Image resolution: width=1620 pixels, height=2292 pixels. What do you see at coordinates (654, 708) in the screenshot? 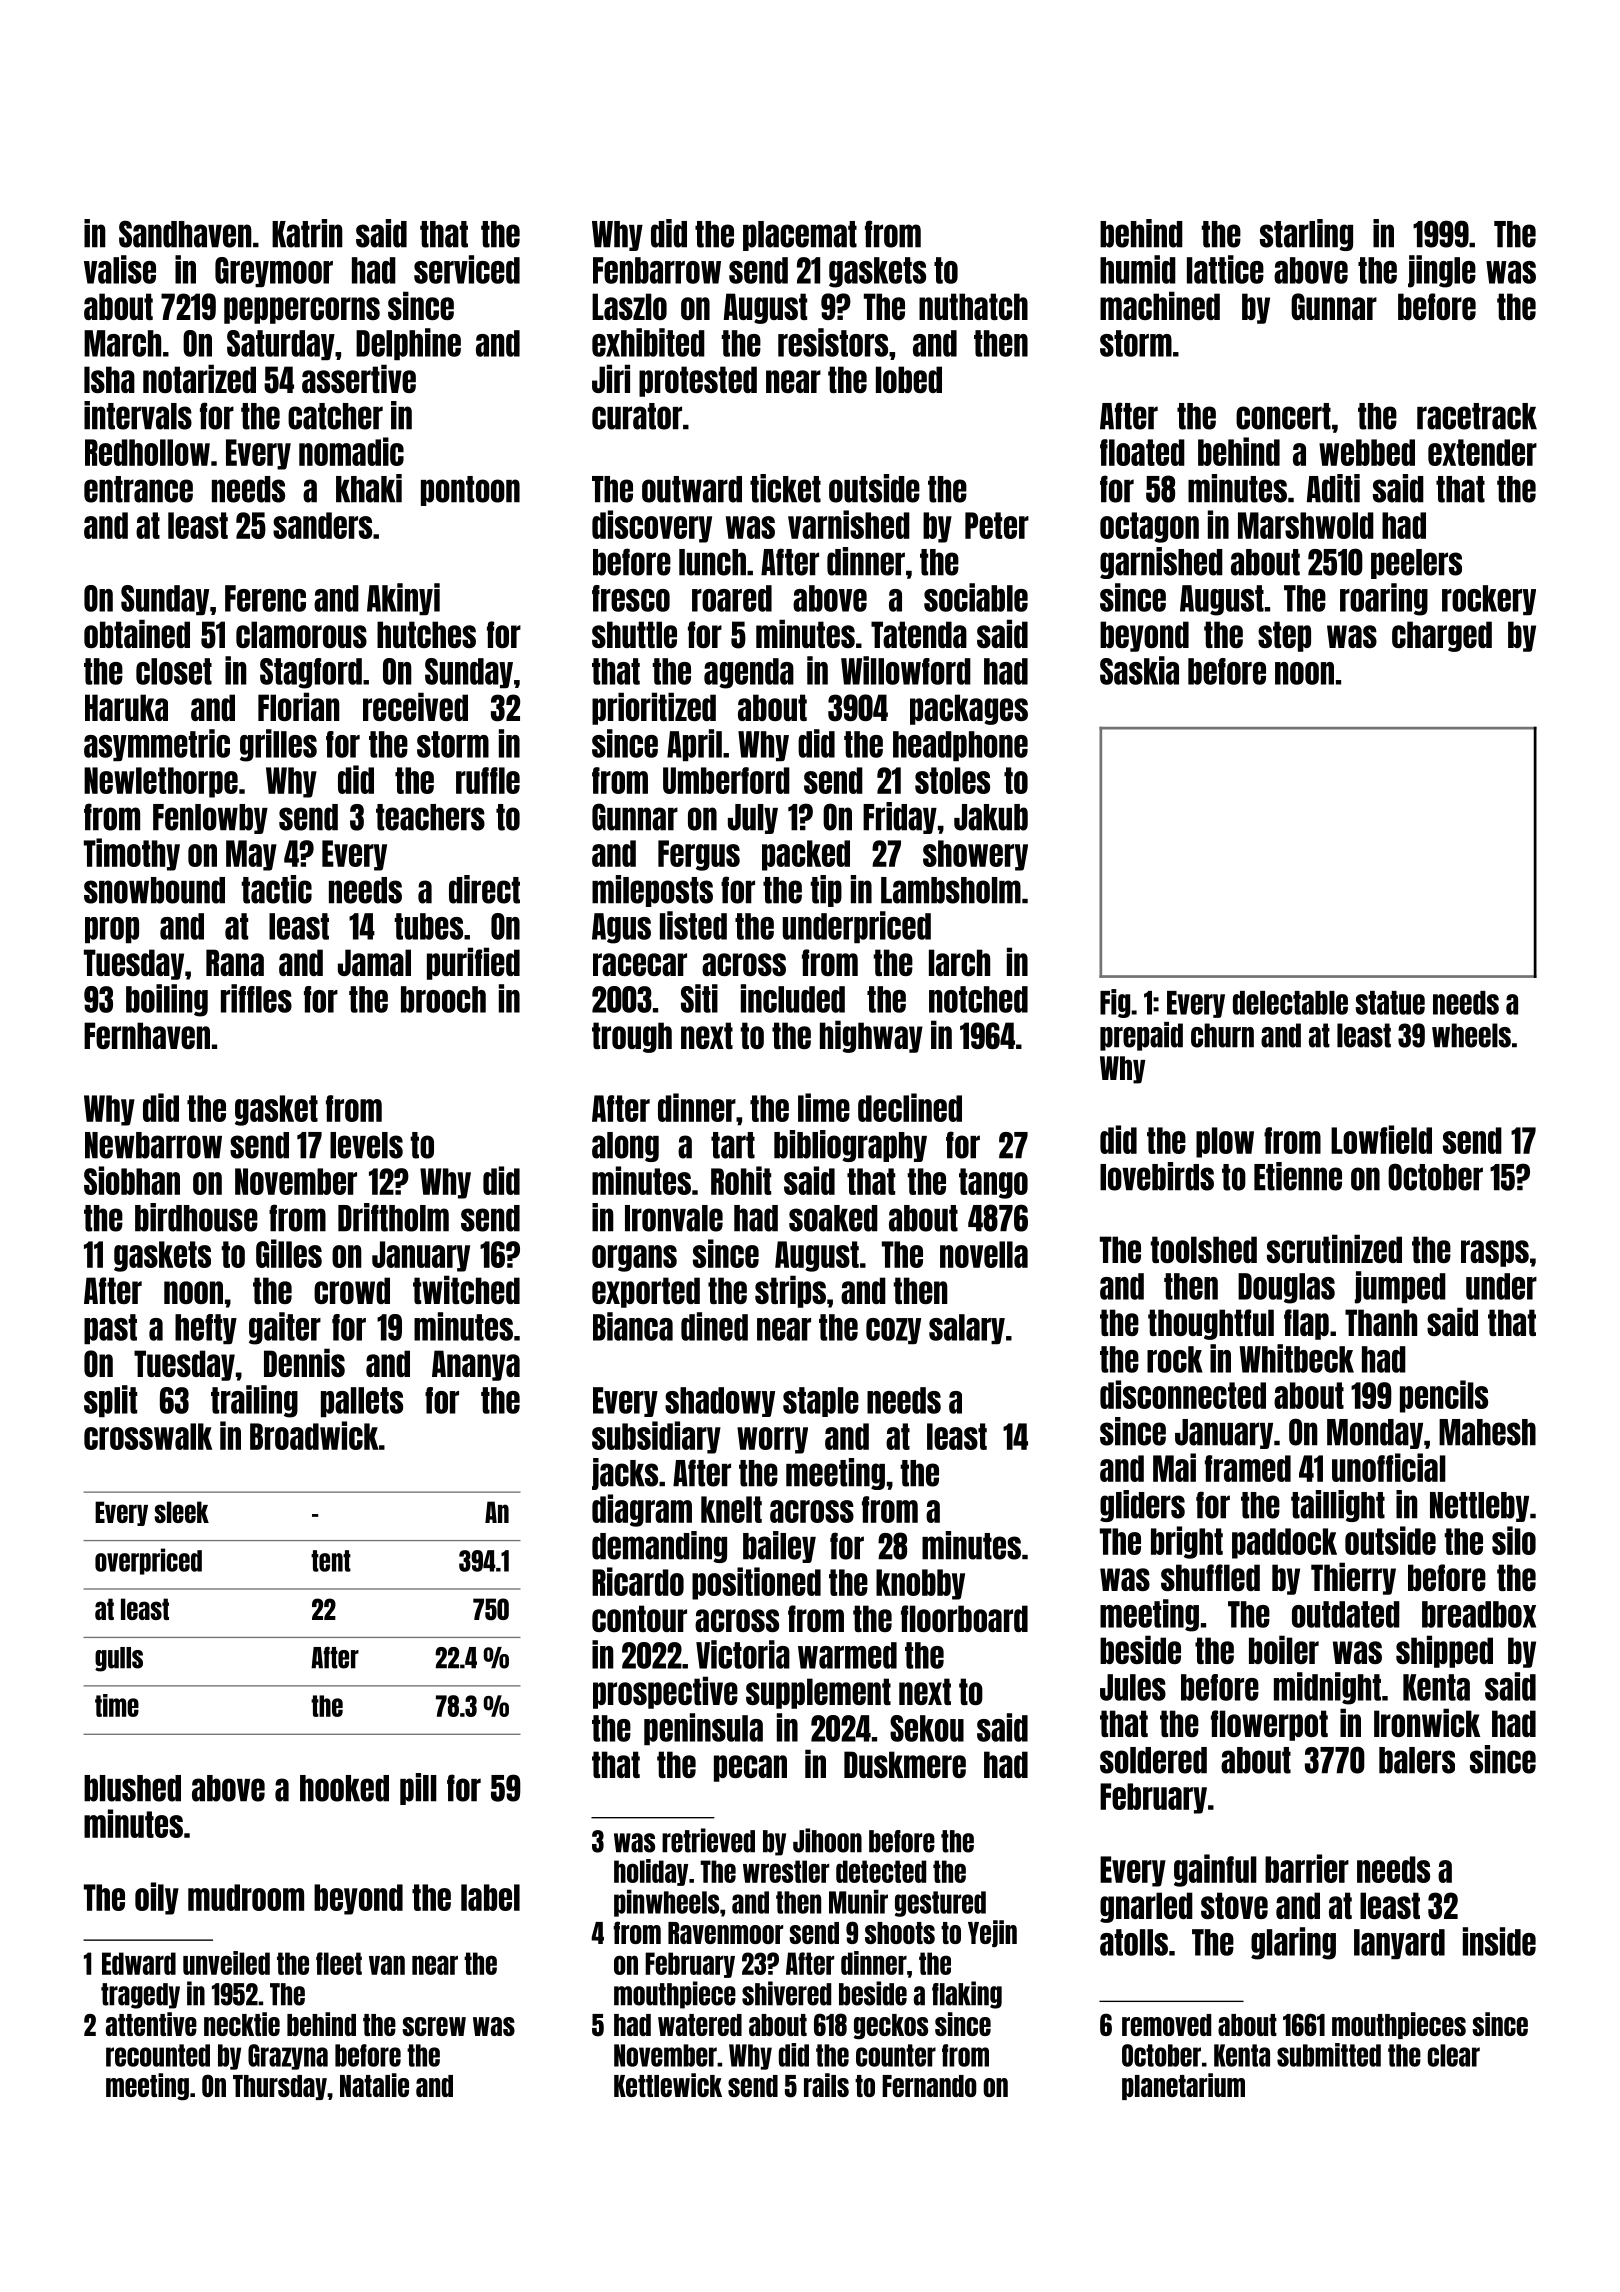
I see `prioritized` at bounding box center [654, 708].
